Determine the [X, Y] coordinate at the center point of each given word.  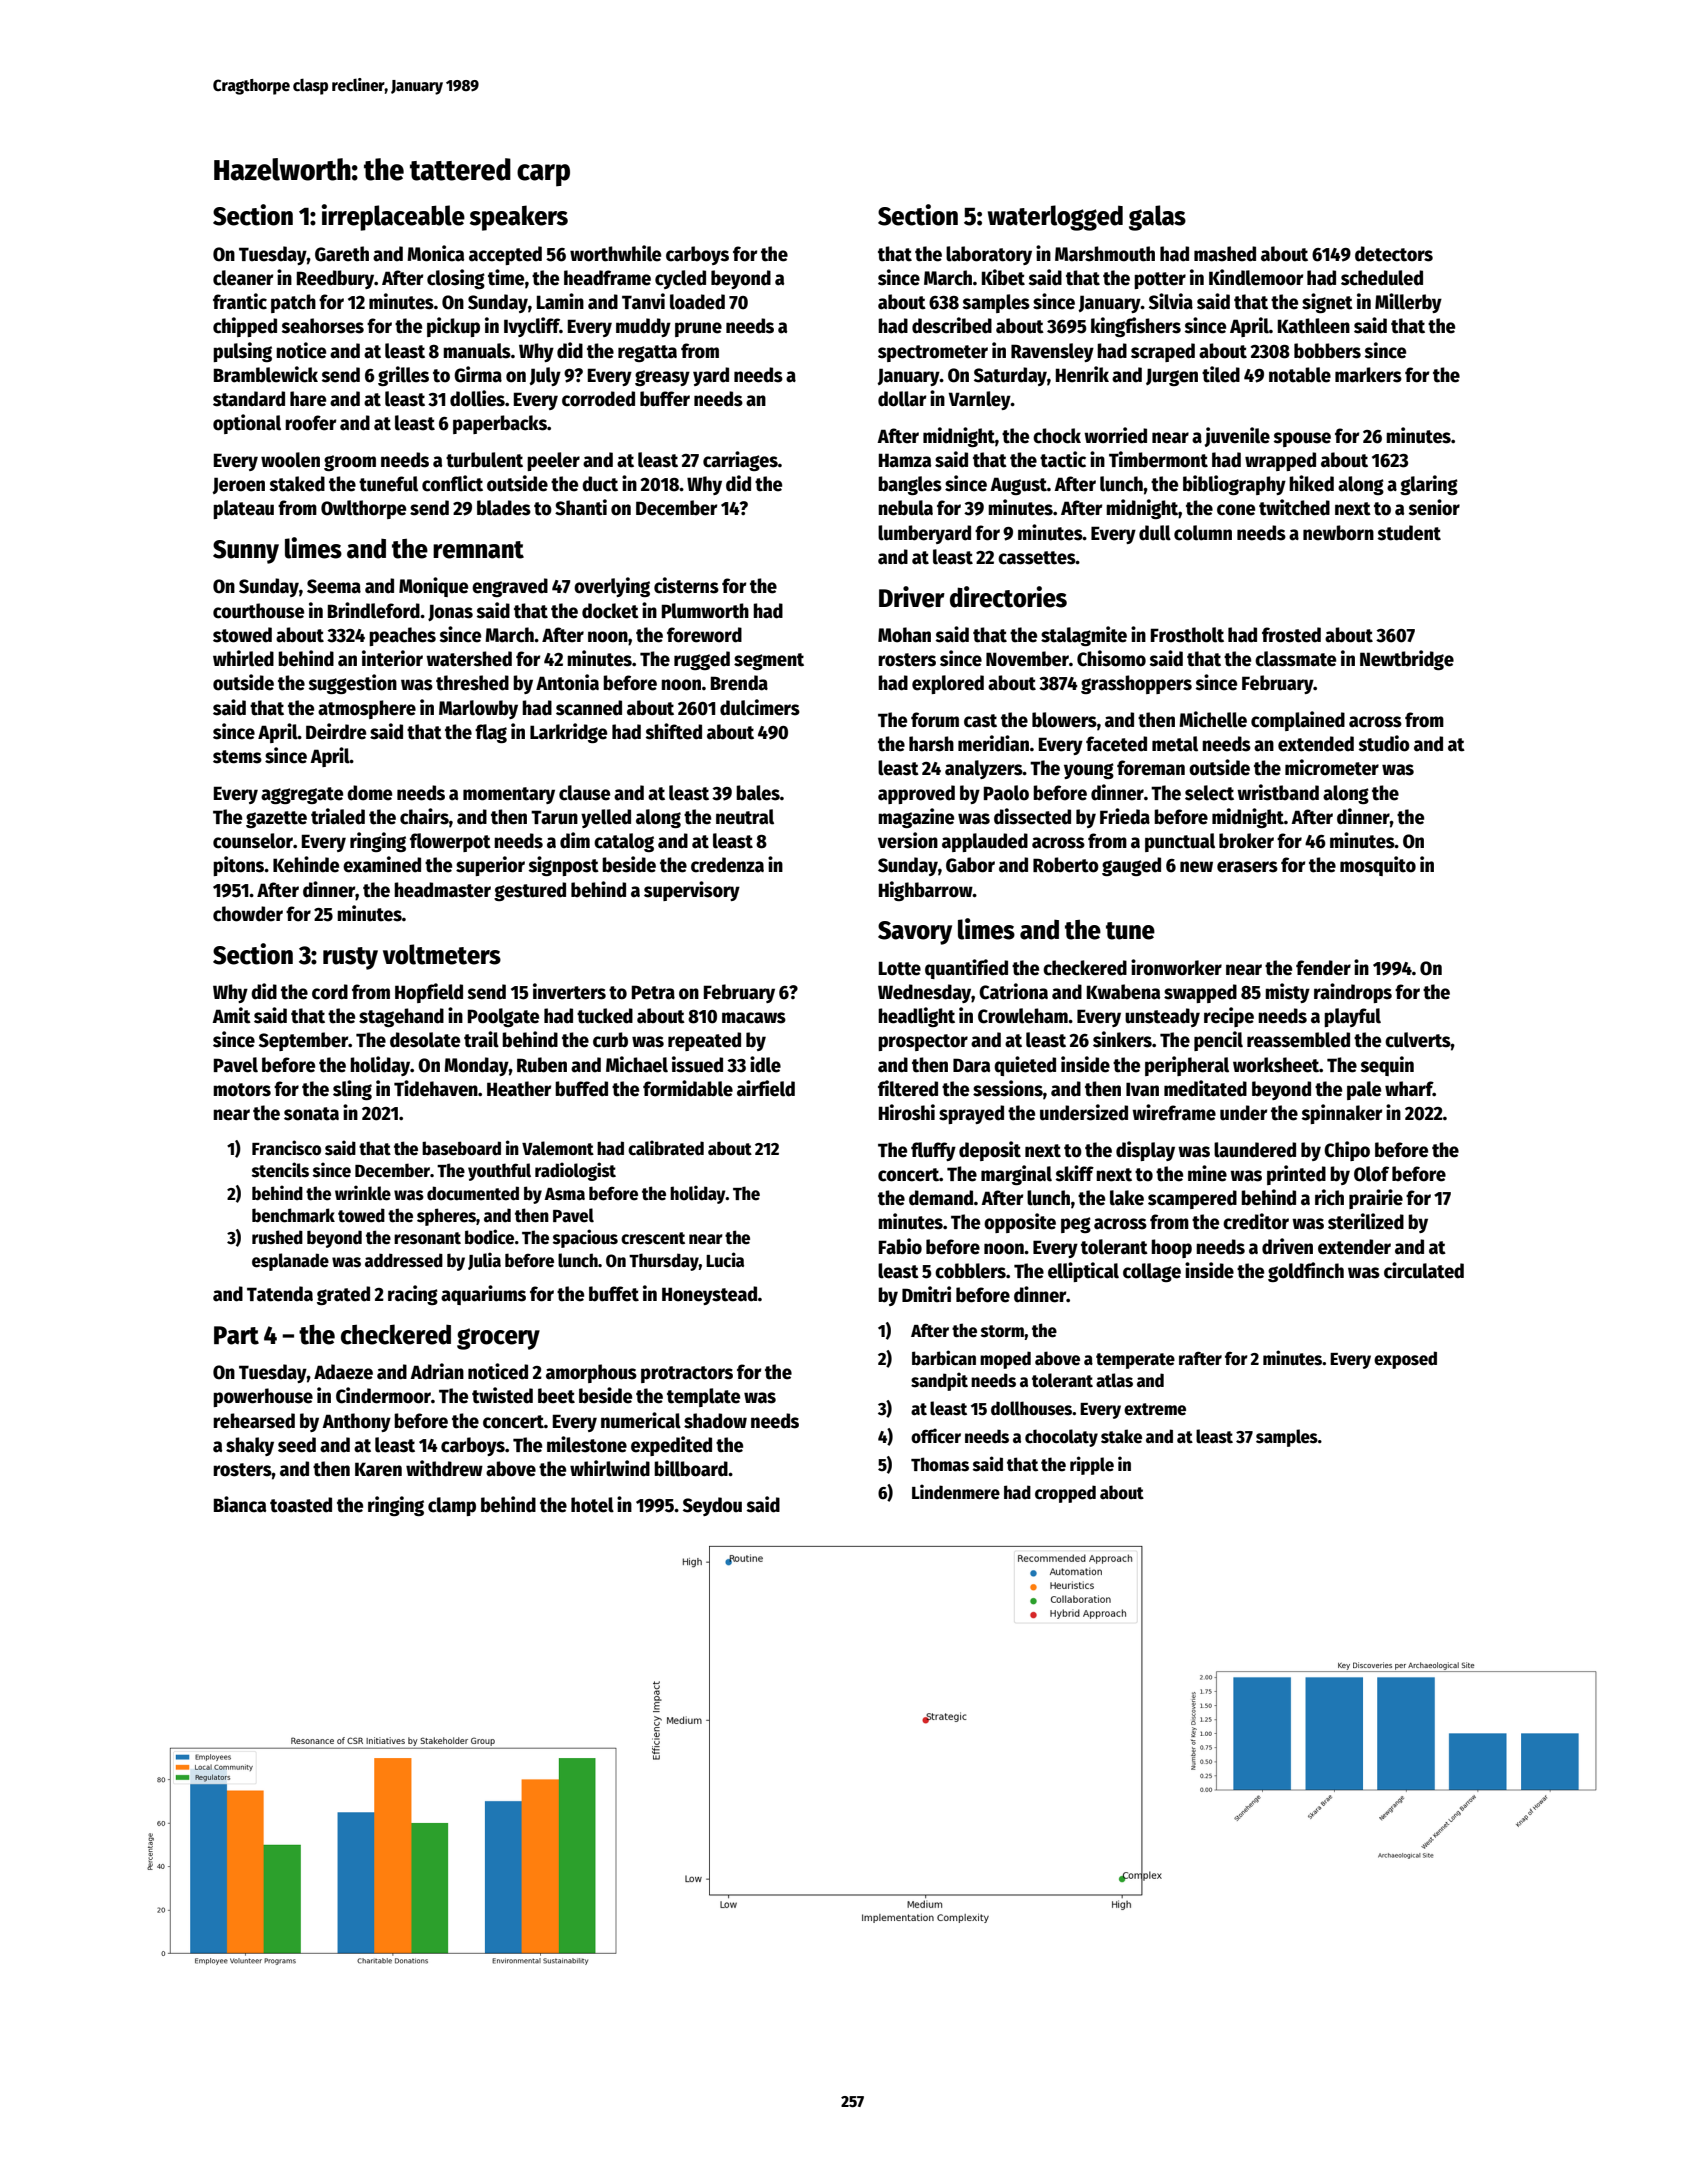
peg [1076, 1225]
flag [491, 733]
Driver [912, 597]
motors [242, 1090]
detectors [1394, 254]
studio [1384, 743]
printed [1296, 1175]
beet [556, 1396]
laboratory [989, 255]
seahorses [322, 326]
